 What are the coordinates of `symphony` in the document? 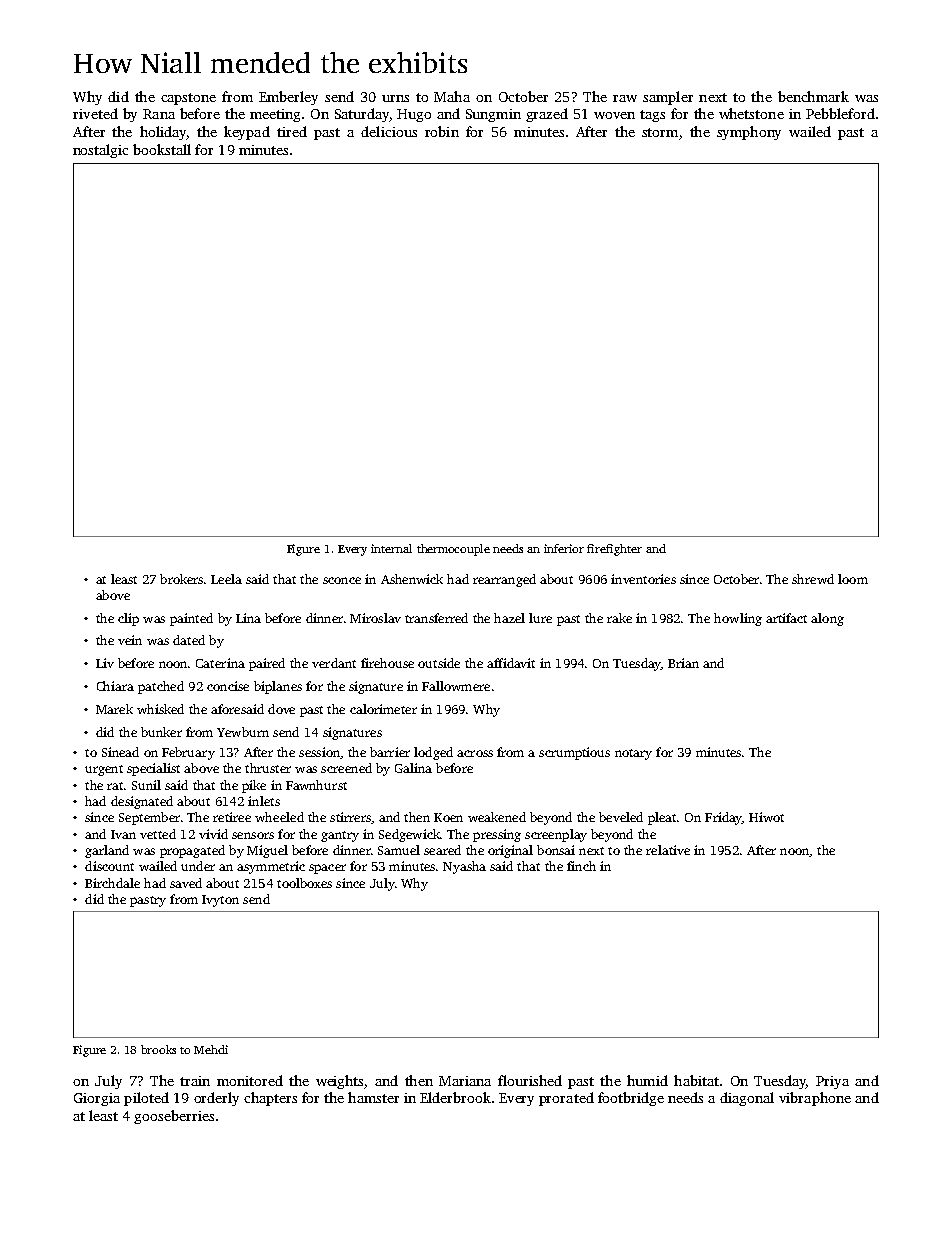 It's located at (749, 133).
